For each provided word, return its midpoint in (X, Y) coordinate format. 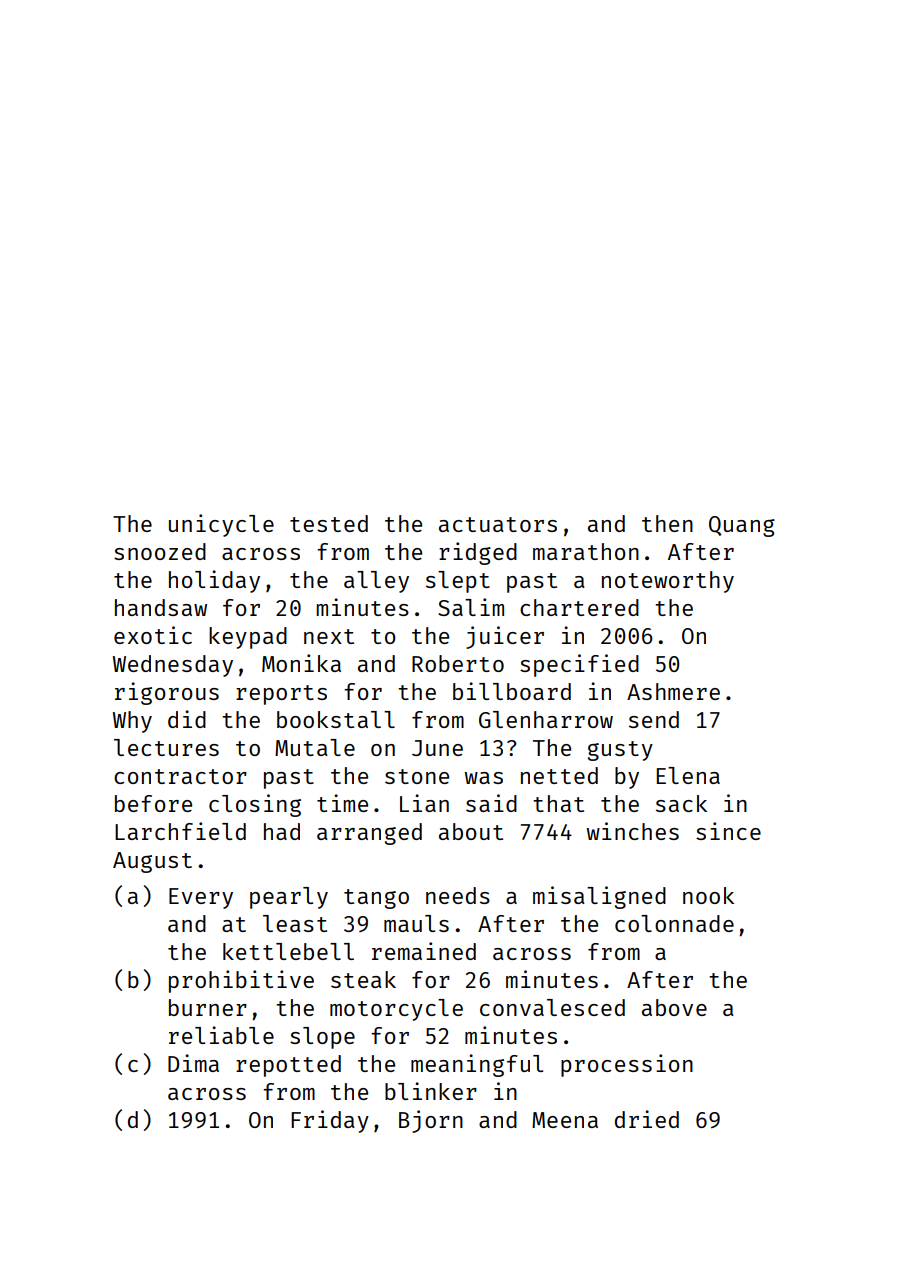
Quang (742, 526)
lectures (166, 747)
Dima (193, 1063)
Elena (688, 775)
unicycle (221, 525)
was (483, 778)
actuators (498, 524)
